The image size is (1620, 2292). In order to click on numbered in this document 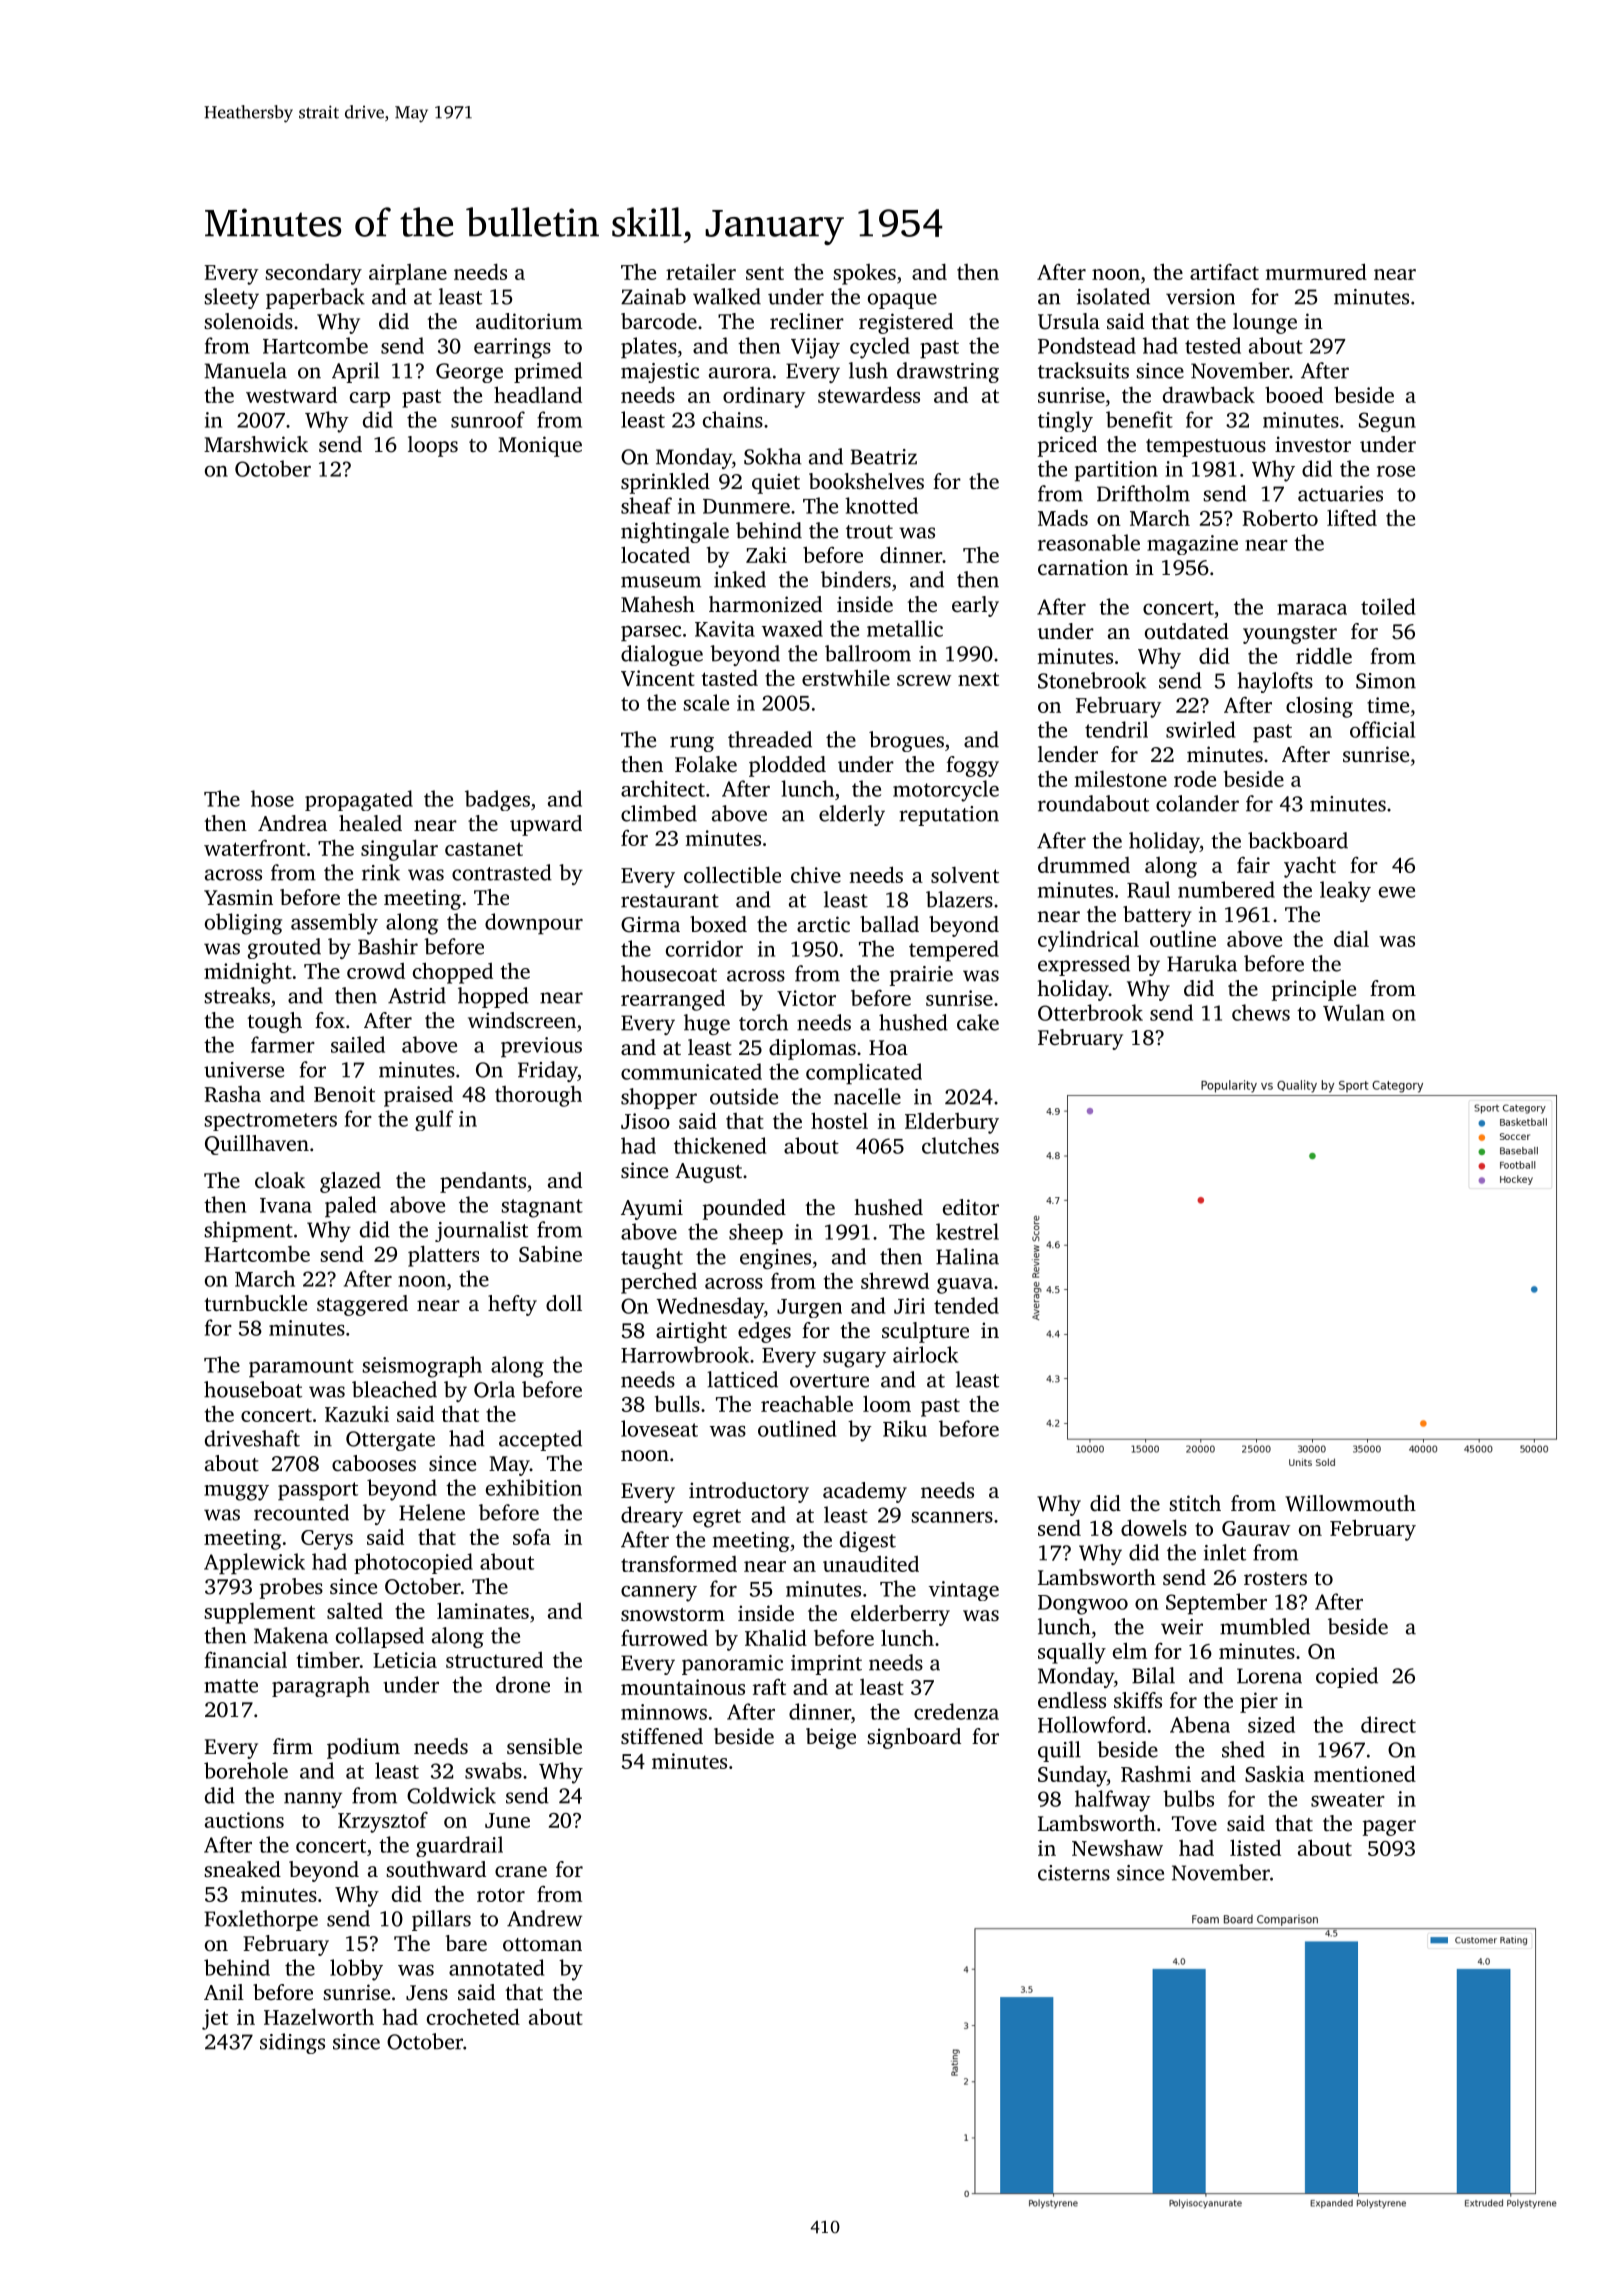, I will do `click(1226, 889)`.
